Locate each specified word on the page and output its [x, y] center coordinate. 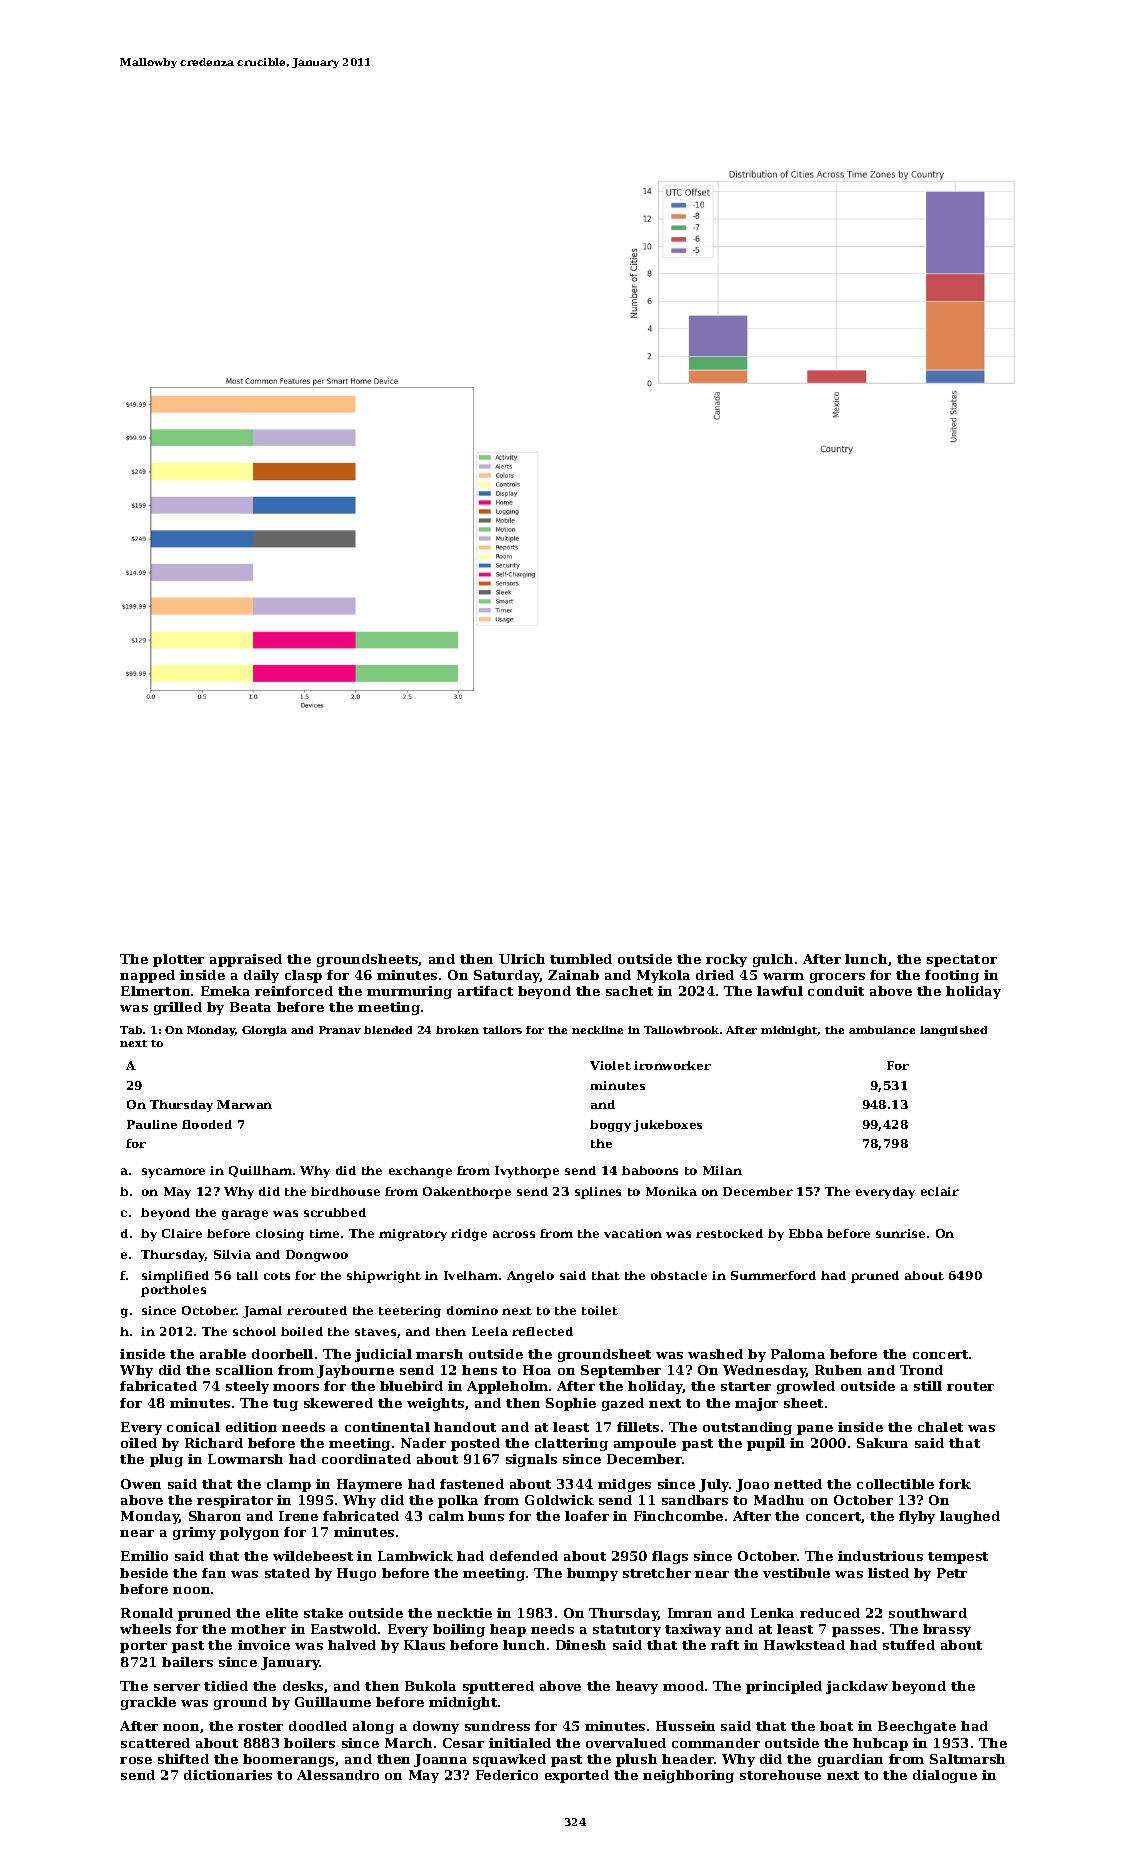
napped [147, 976]
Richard [214, 1443]
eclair [940, 1191]
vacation [633, 1233]
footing [952, 976]
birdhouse [345, 1191]
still [928, 1386]
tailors [502, 1030]
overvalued [626, 1743]
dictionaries [228, 1775]
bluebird [411, 1386]
